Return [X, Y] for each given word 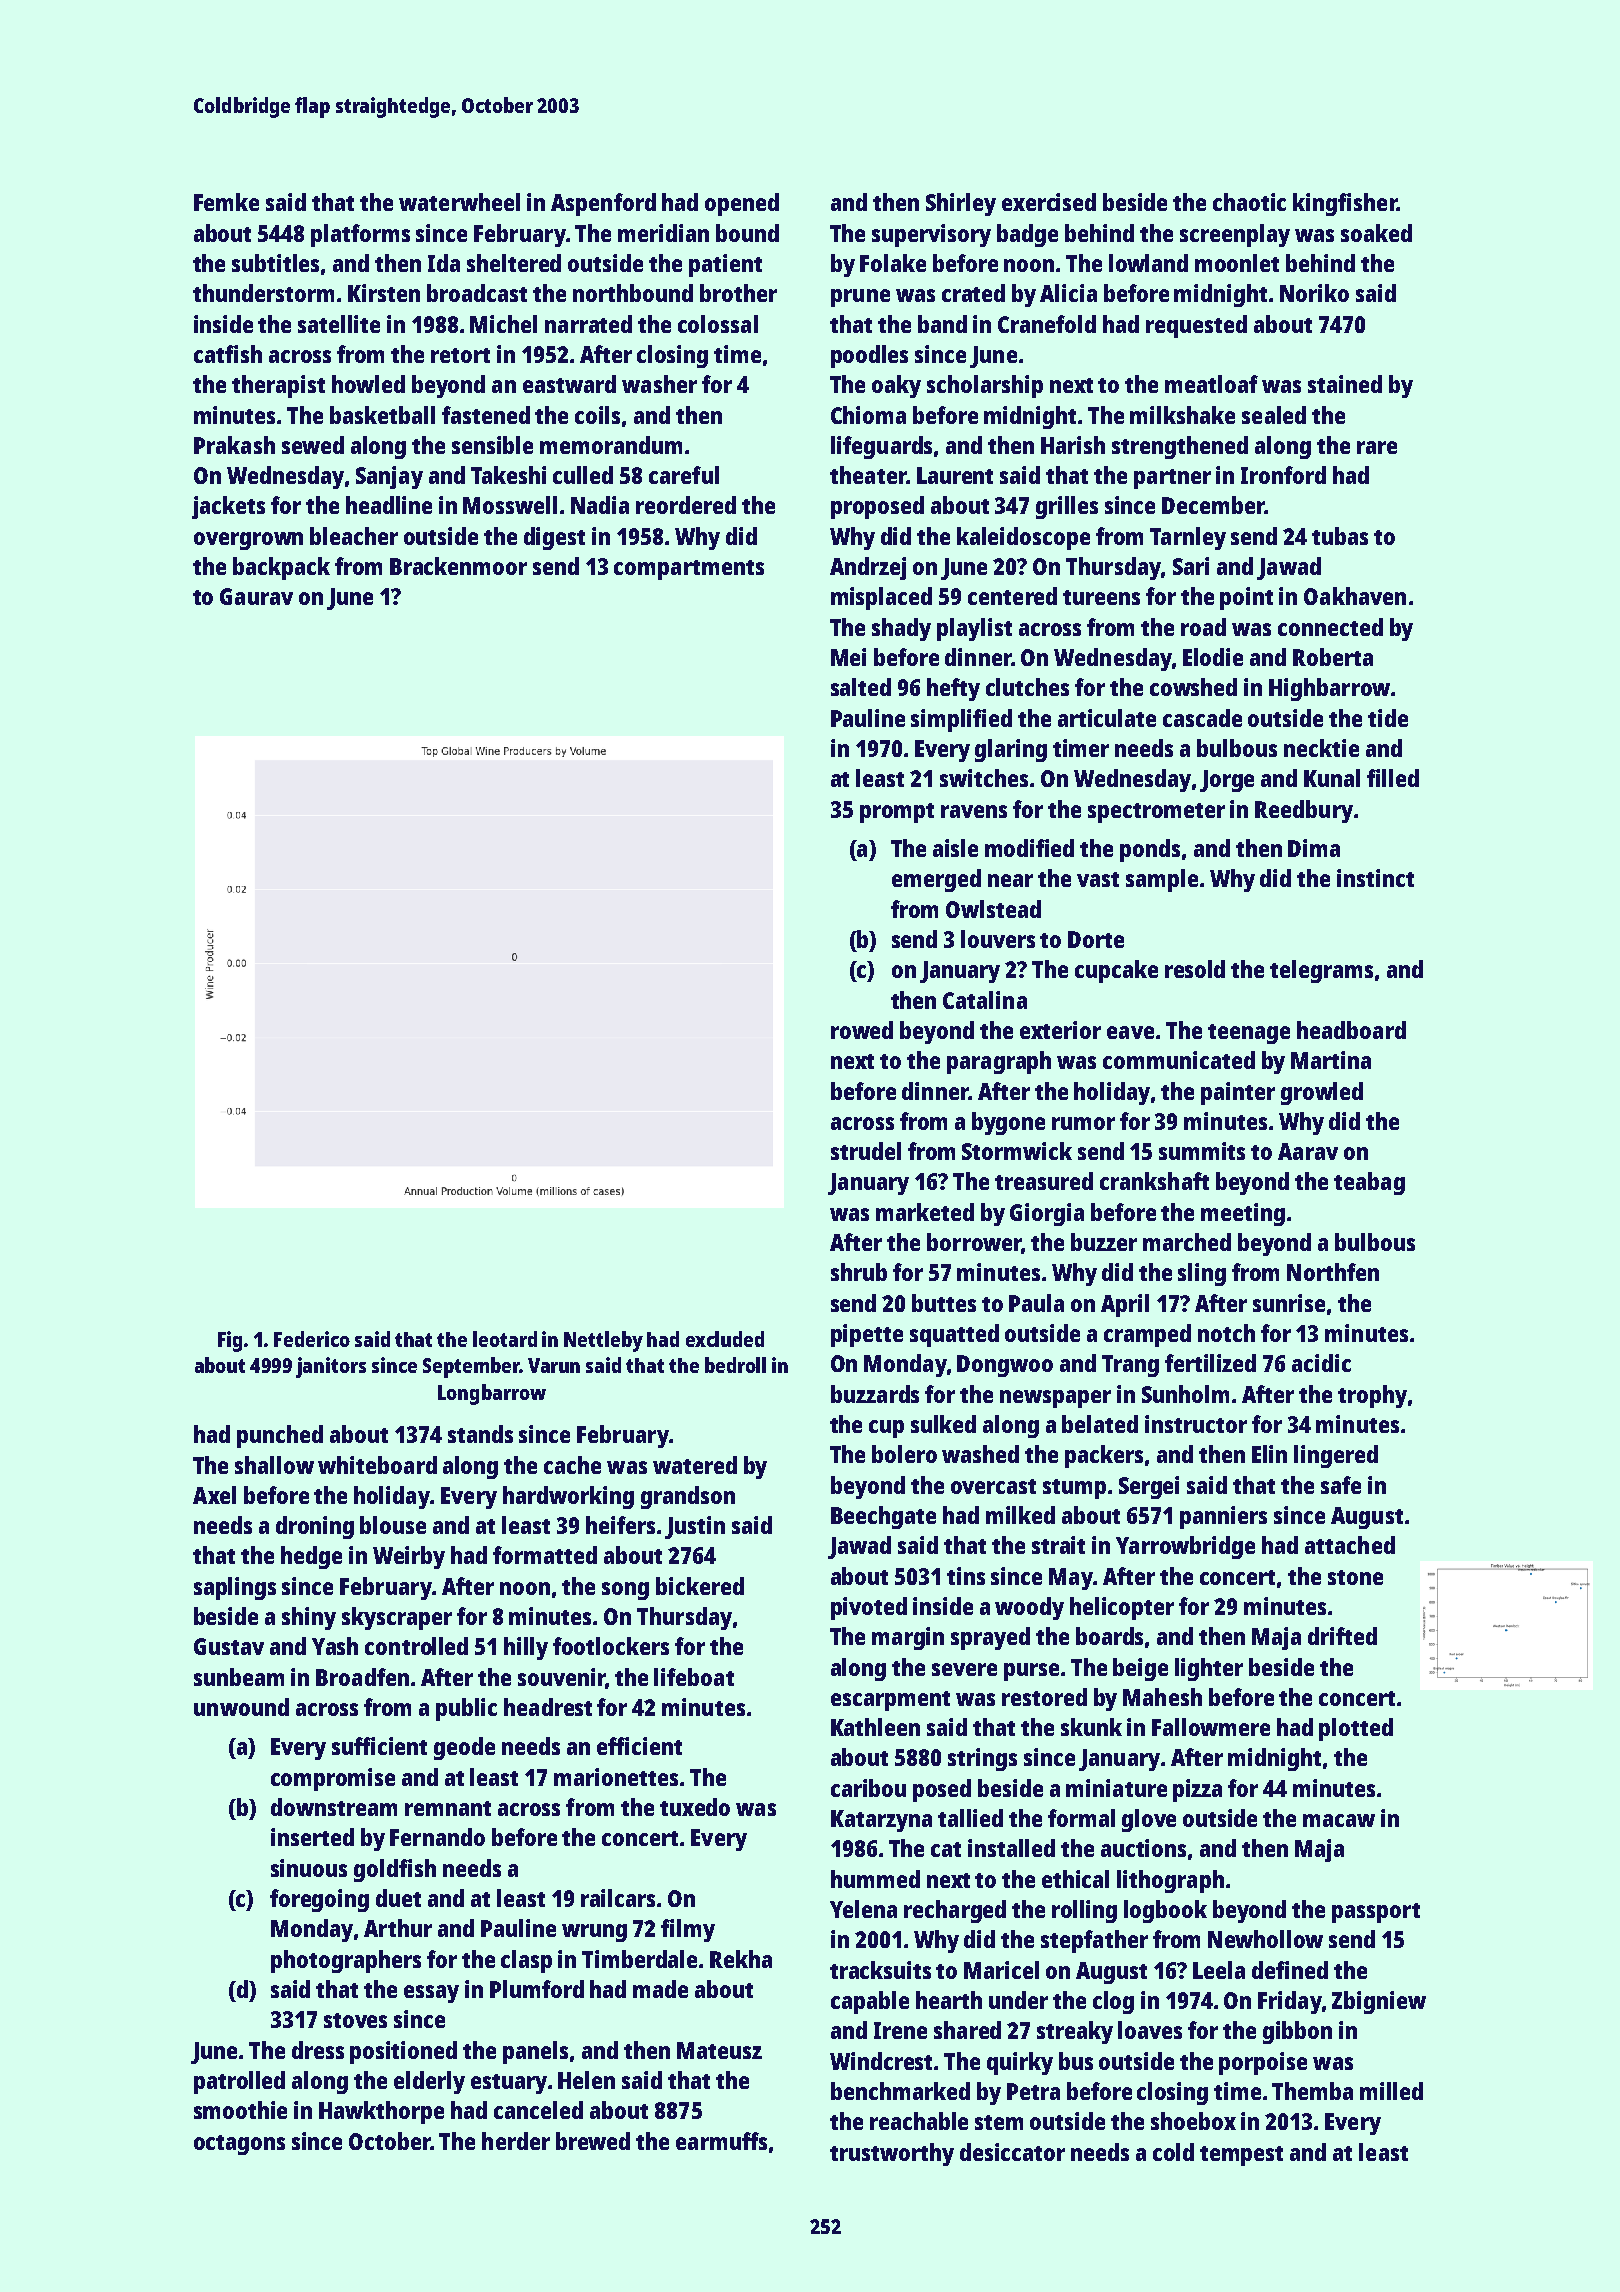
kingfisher [1345, 204]
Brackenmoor [458, 566]
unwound [241, 1707]
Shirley [961, 204]
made [660, 1989]
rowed [862, 1030]
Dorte [1096, 939]
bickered [700, 1586]
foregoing [319, 1900]
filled [1393, 778]
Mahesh [1162, 1697]
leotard [505, 1339]
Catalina [985, 1000]
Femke [226, 202]
